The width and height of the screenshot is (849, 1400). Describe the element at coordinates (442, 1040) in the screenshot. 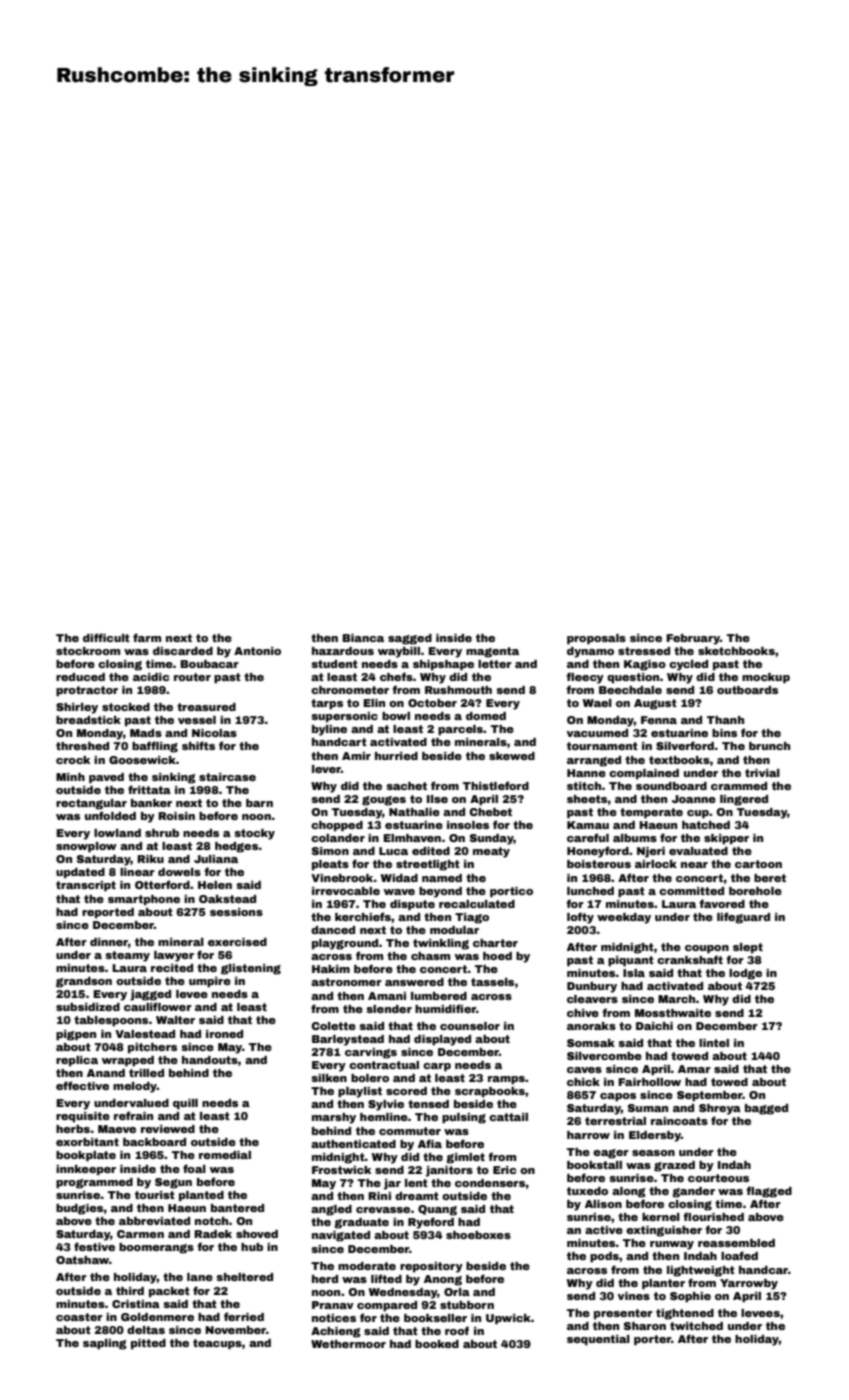

I see `displayed` at that location.
